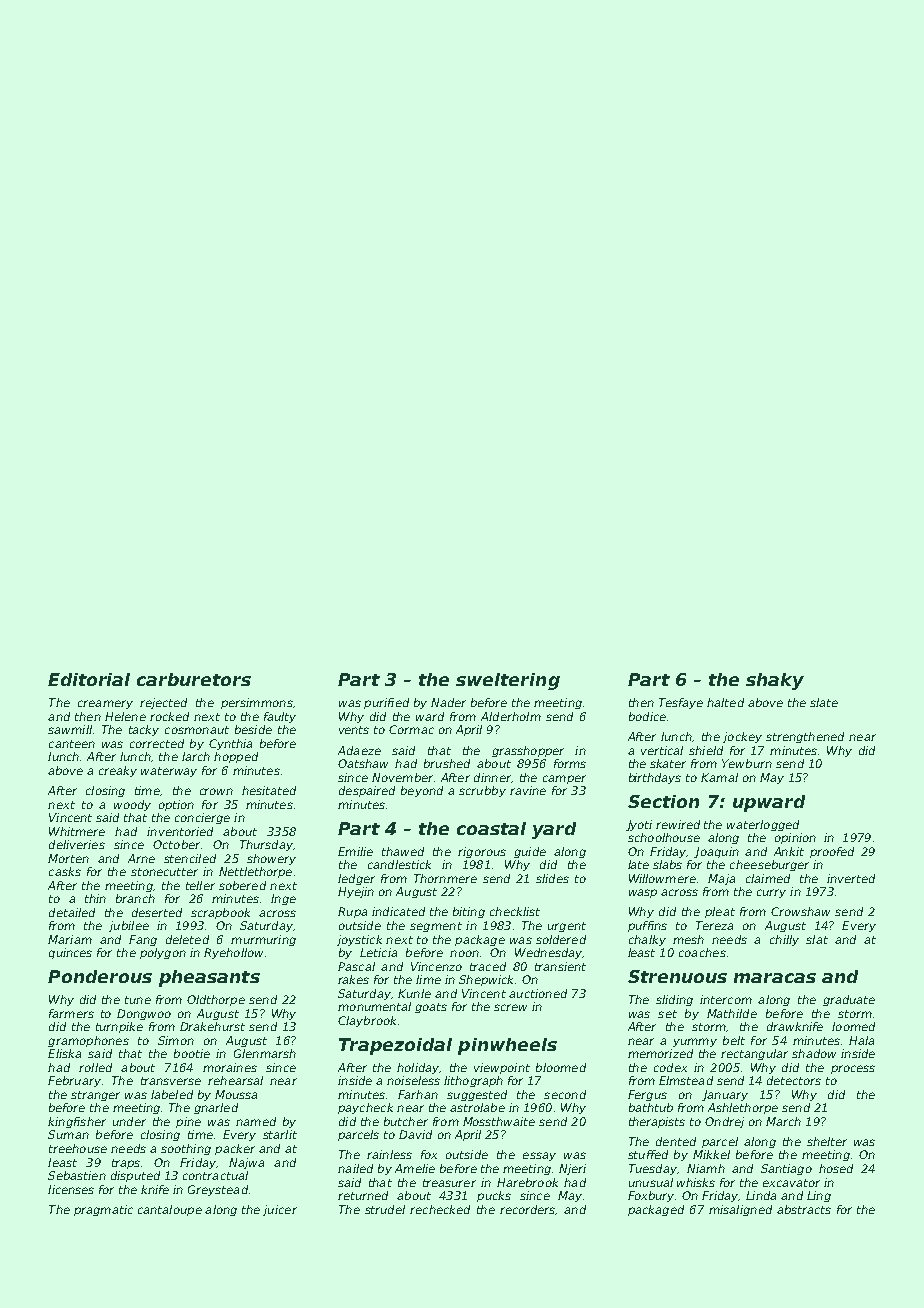  What do you see at coordinates (89, 679) in the image?
I see `Editorial` at bounding box center [89, 679].
